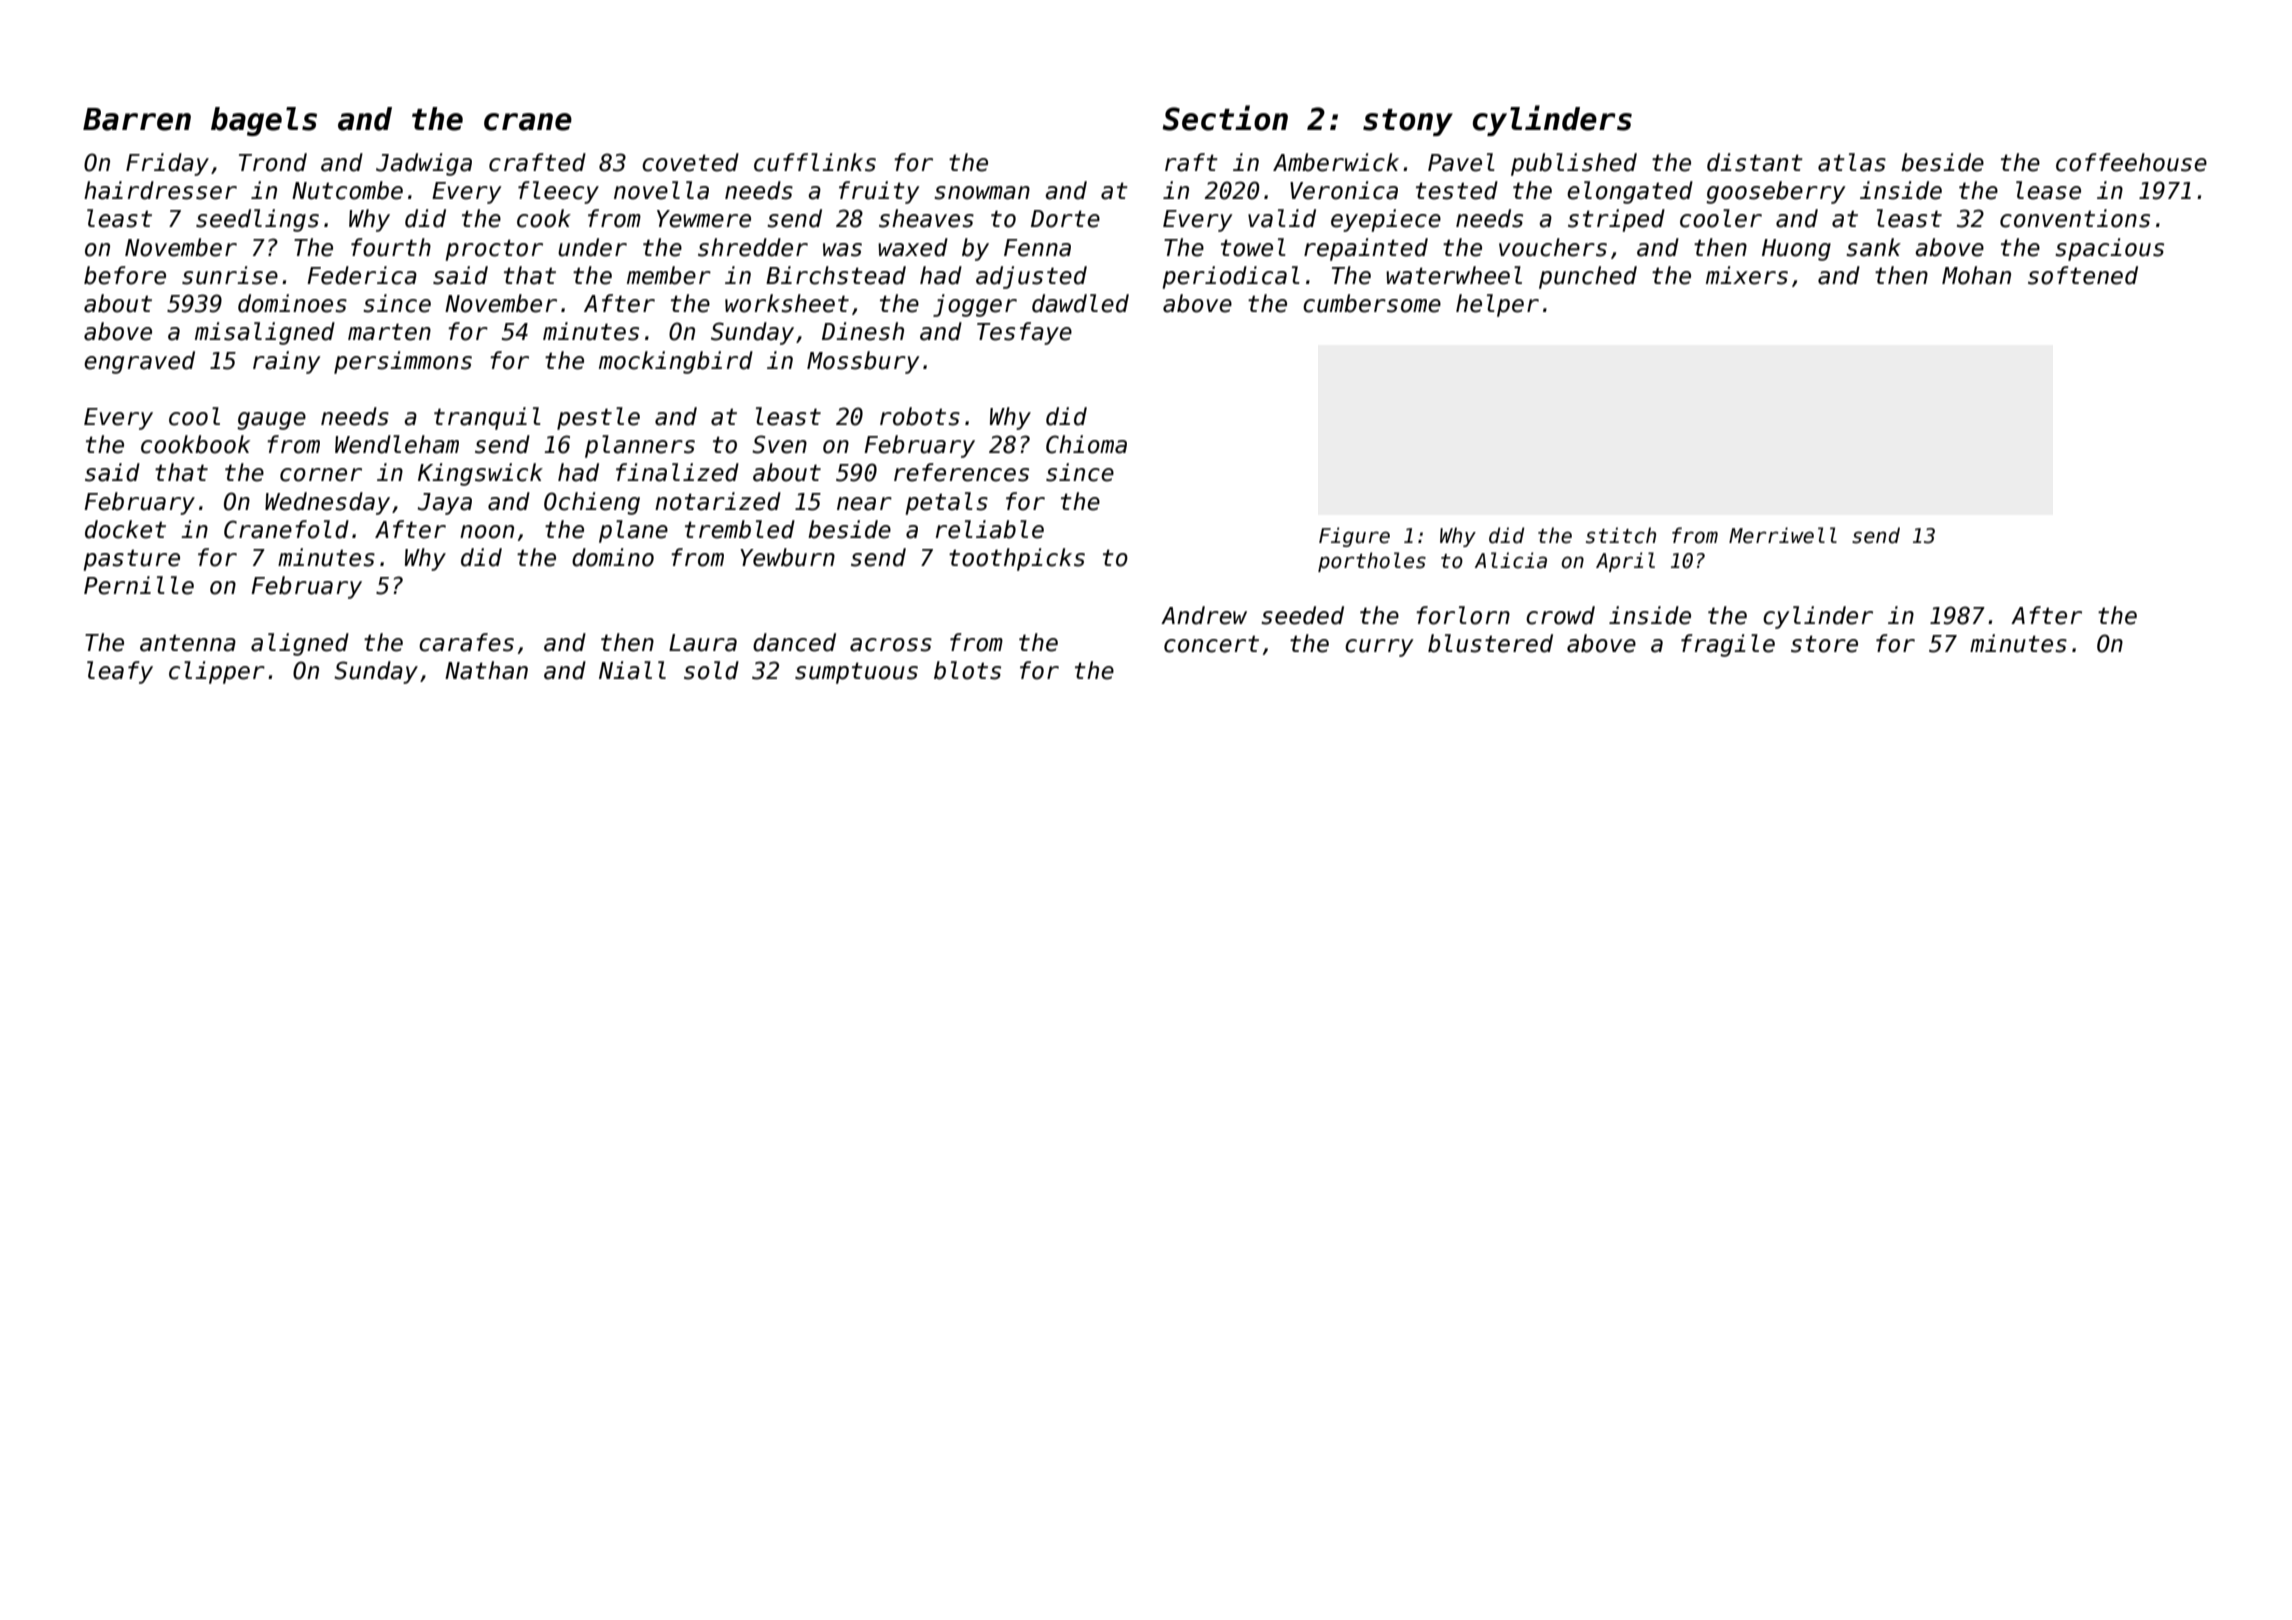  I want to click on Merriwell, so click(1783, 535).
